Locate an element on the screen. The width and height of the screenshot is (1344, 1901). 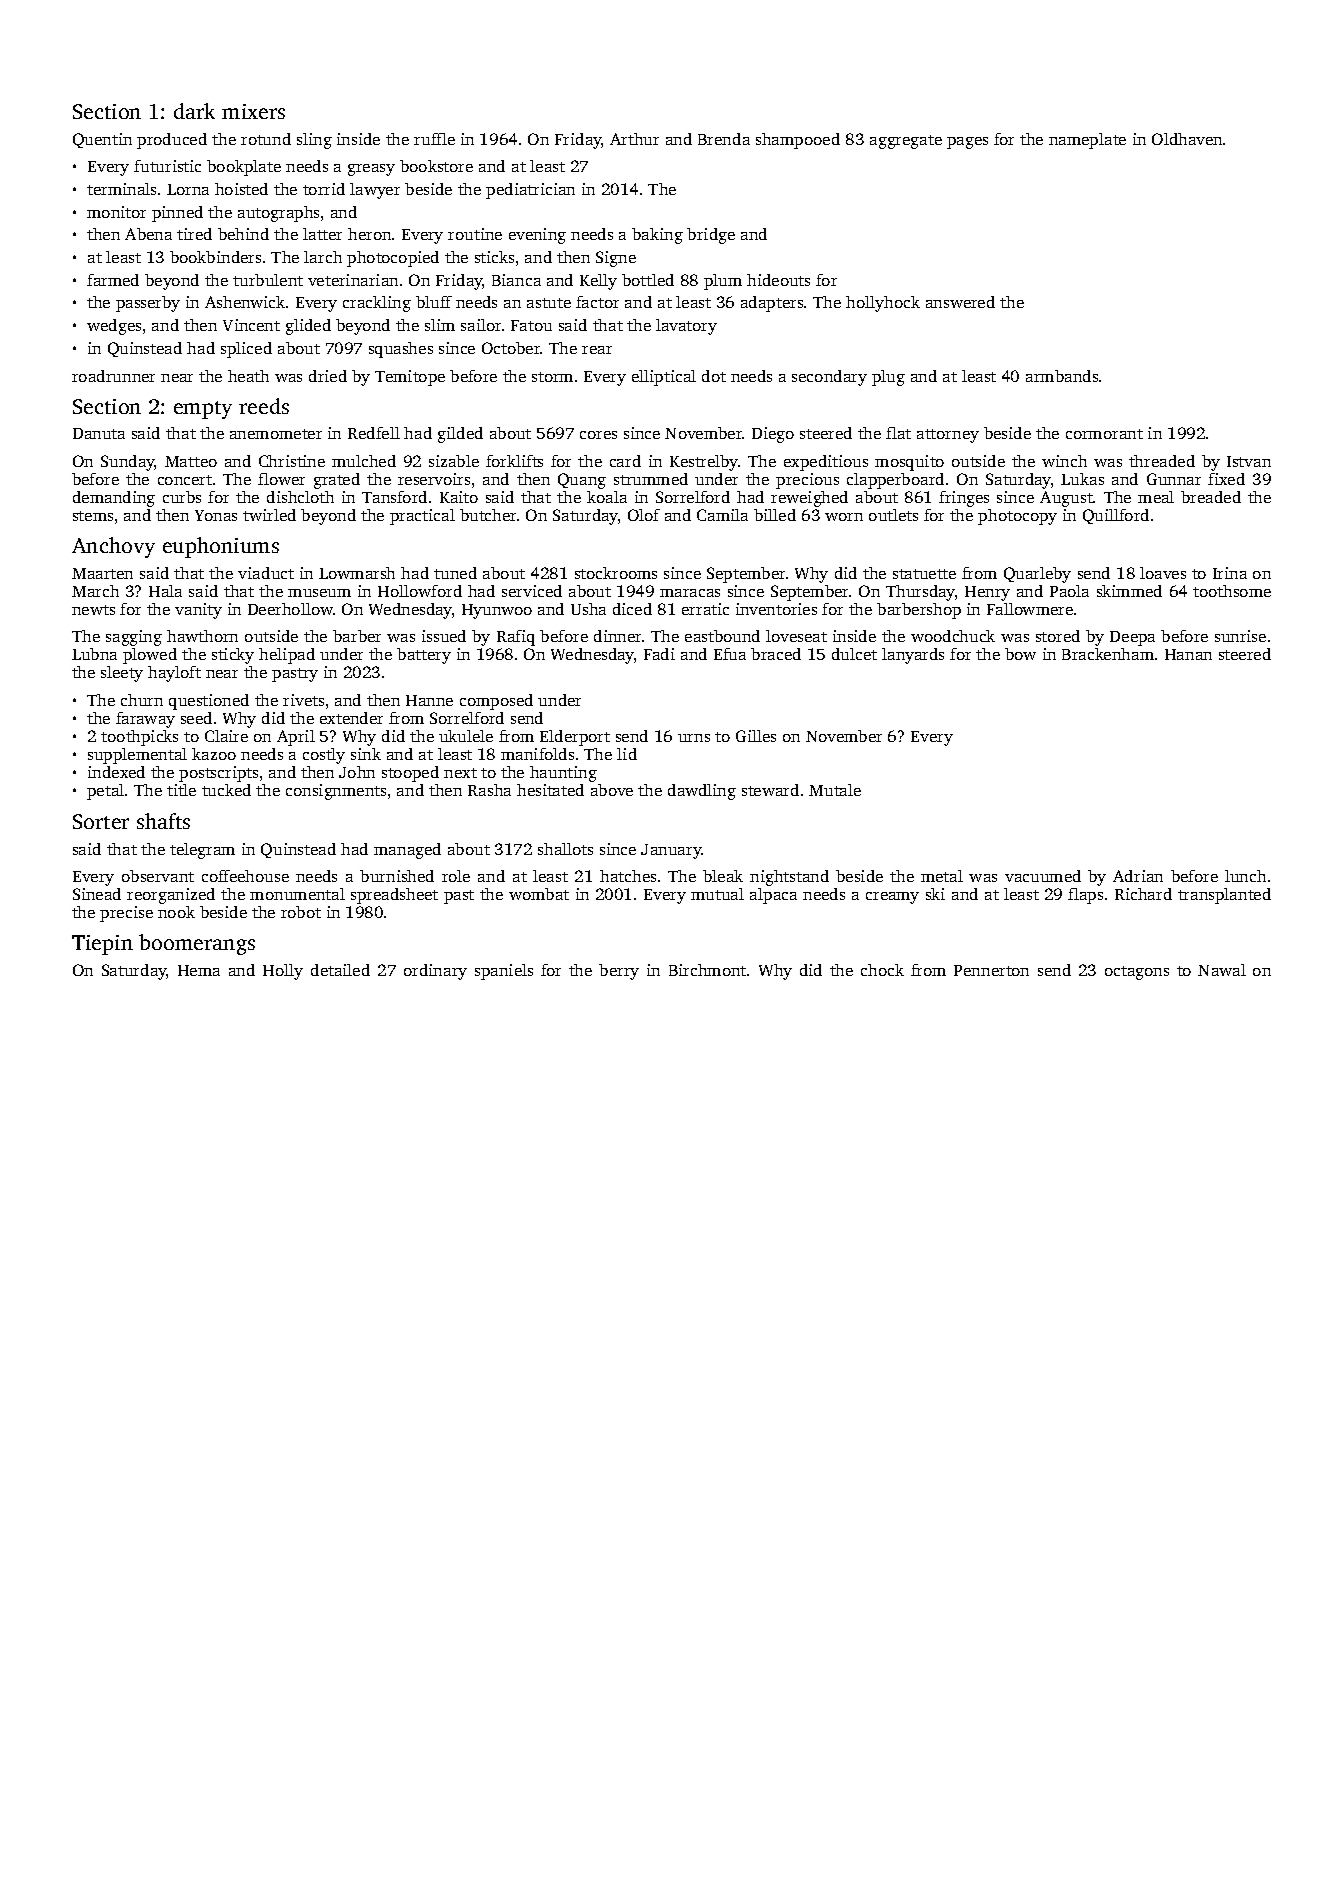
Gilles is located at coordinates (756, 736).
